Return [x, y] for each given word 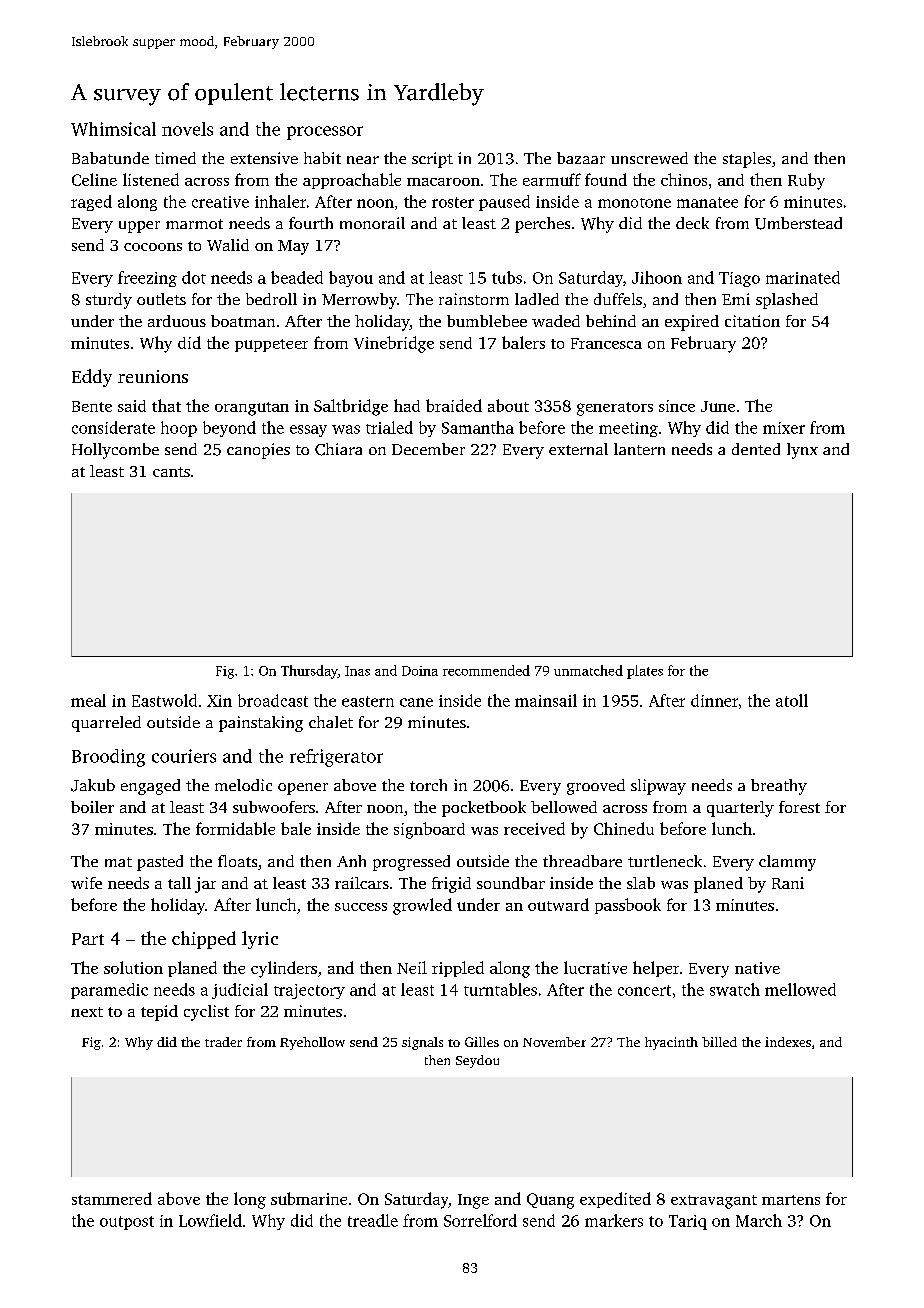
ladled [537, 299]
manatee [707, 202]
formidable [235, 828]
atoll [792, 700]
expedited [615, 1200]
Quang [550, 1201]
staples [747, 160]
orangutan [252, 409]
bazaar [581, 158]
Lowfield [210, 1220]
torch [428, 785]
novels [187, 129]
